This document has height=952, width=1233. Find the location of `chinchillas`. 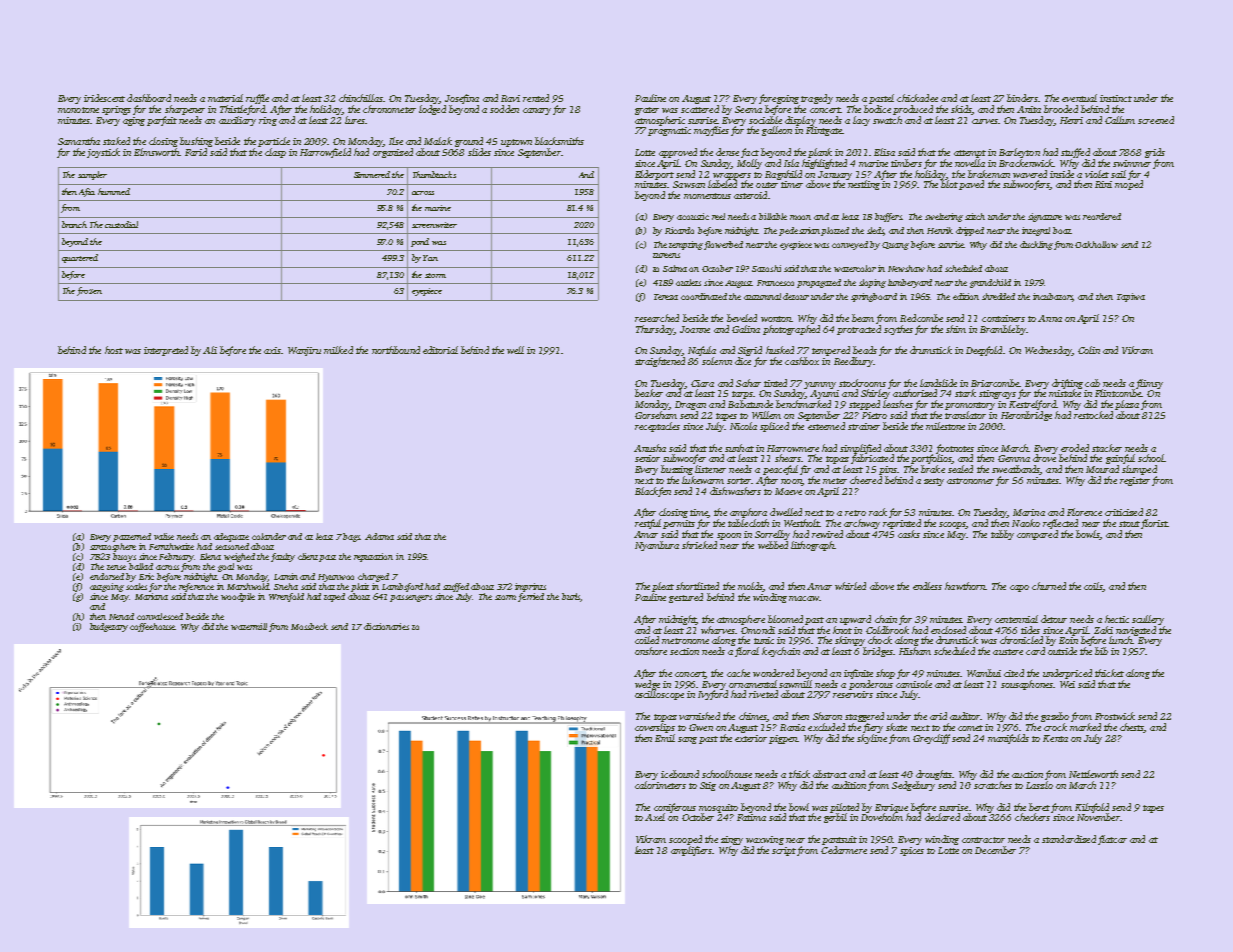

chinchillas is located at coordinates (361, 98).
